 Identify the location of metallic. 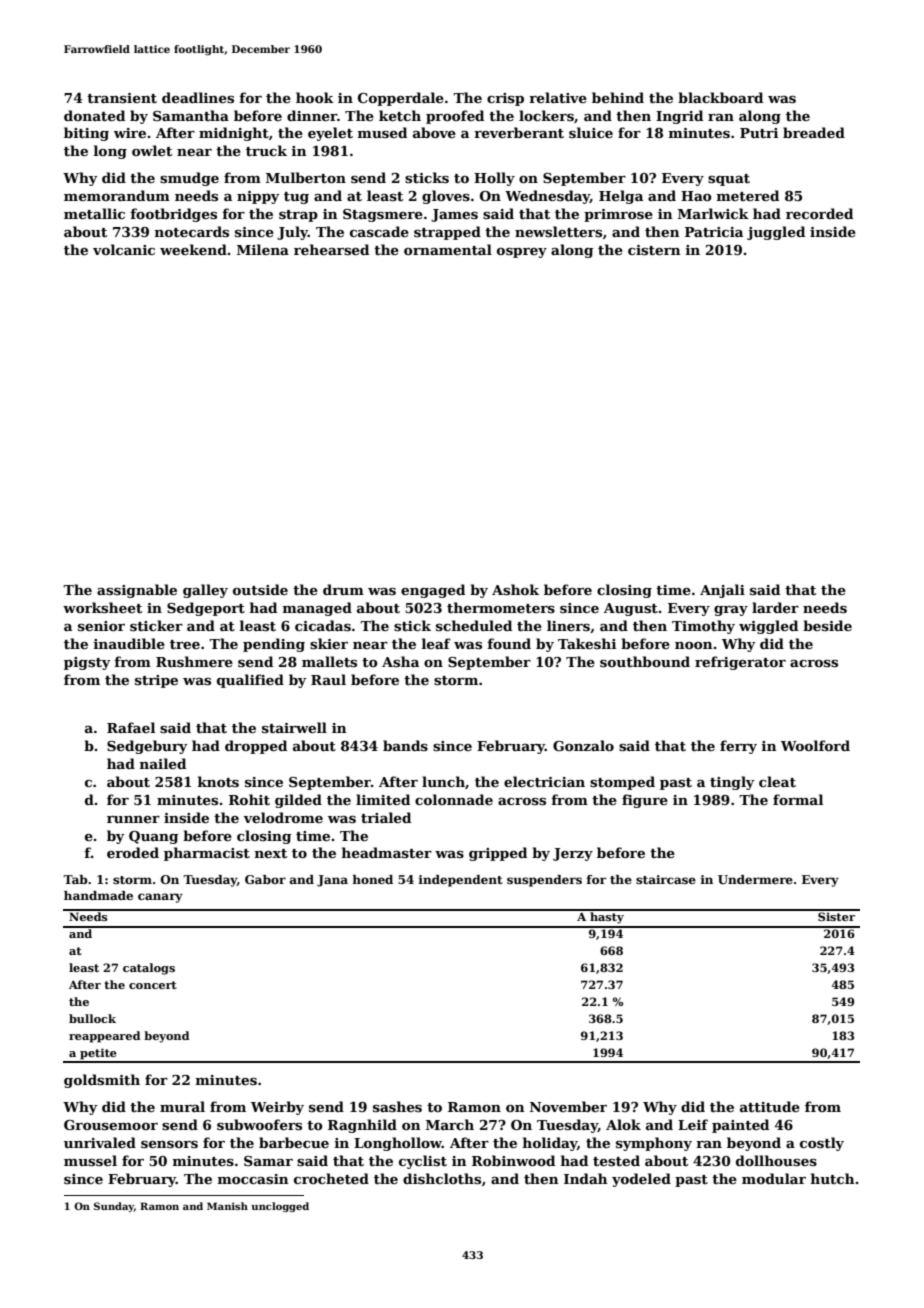
(94, 213).
